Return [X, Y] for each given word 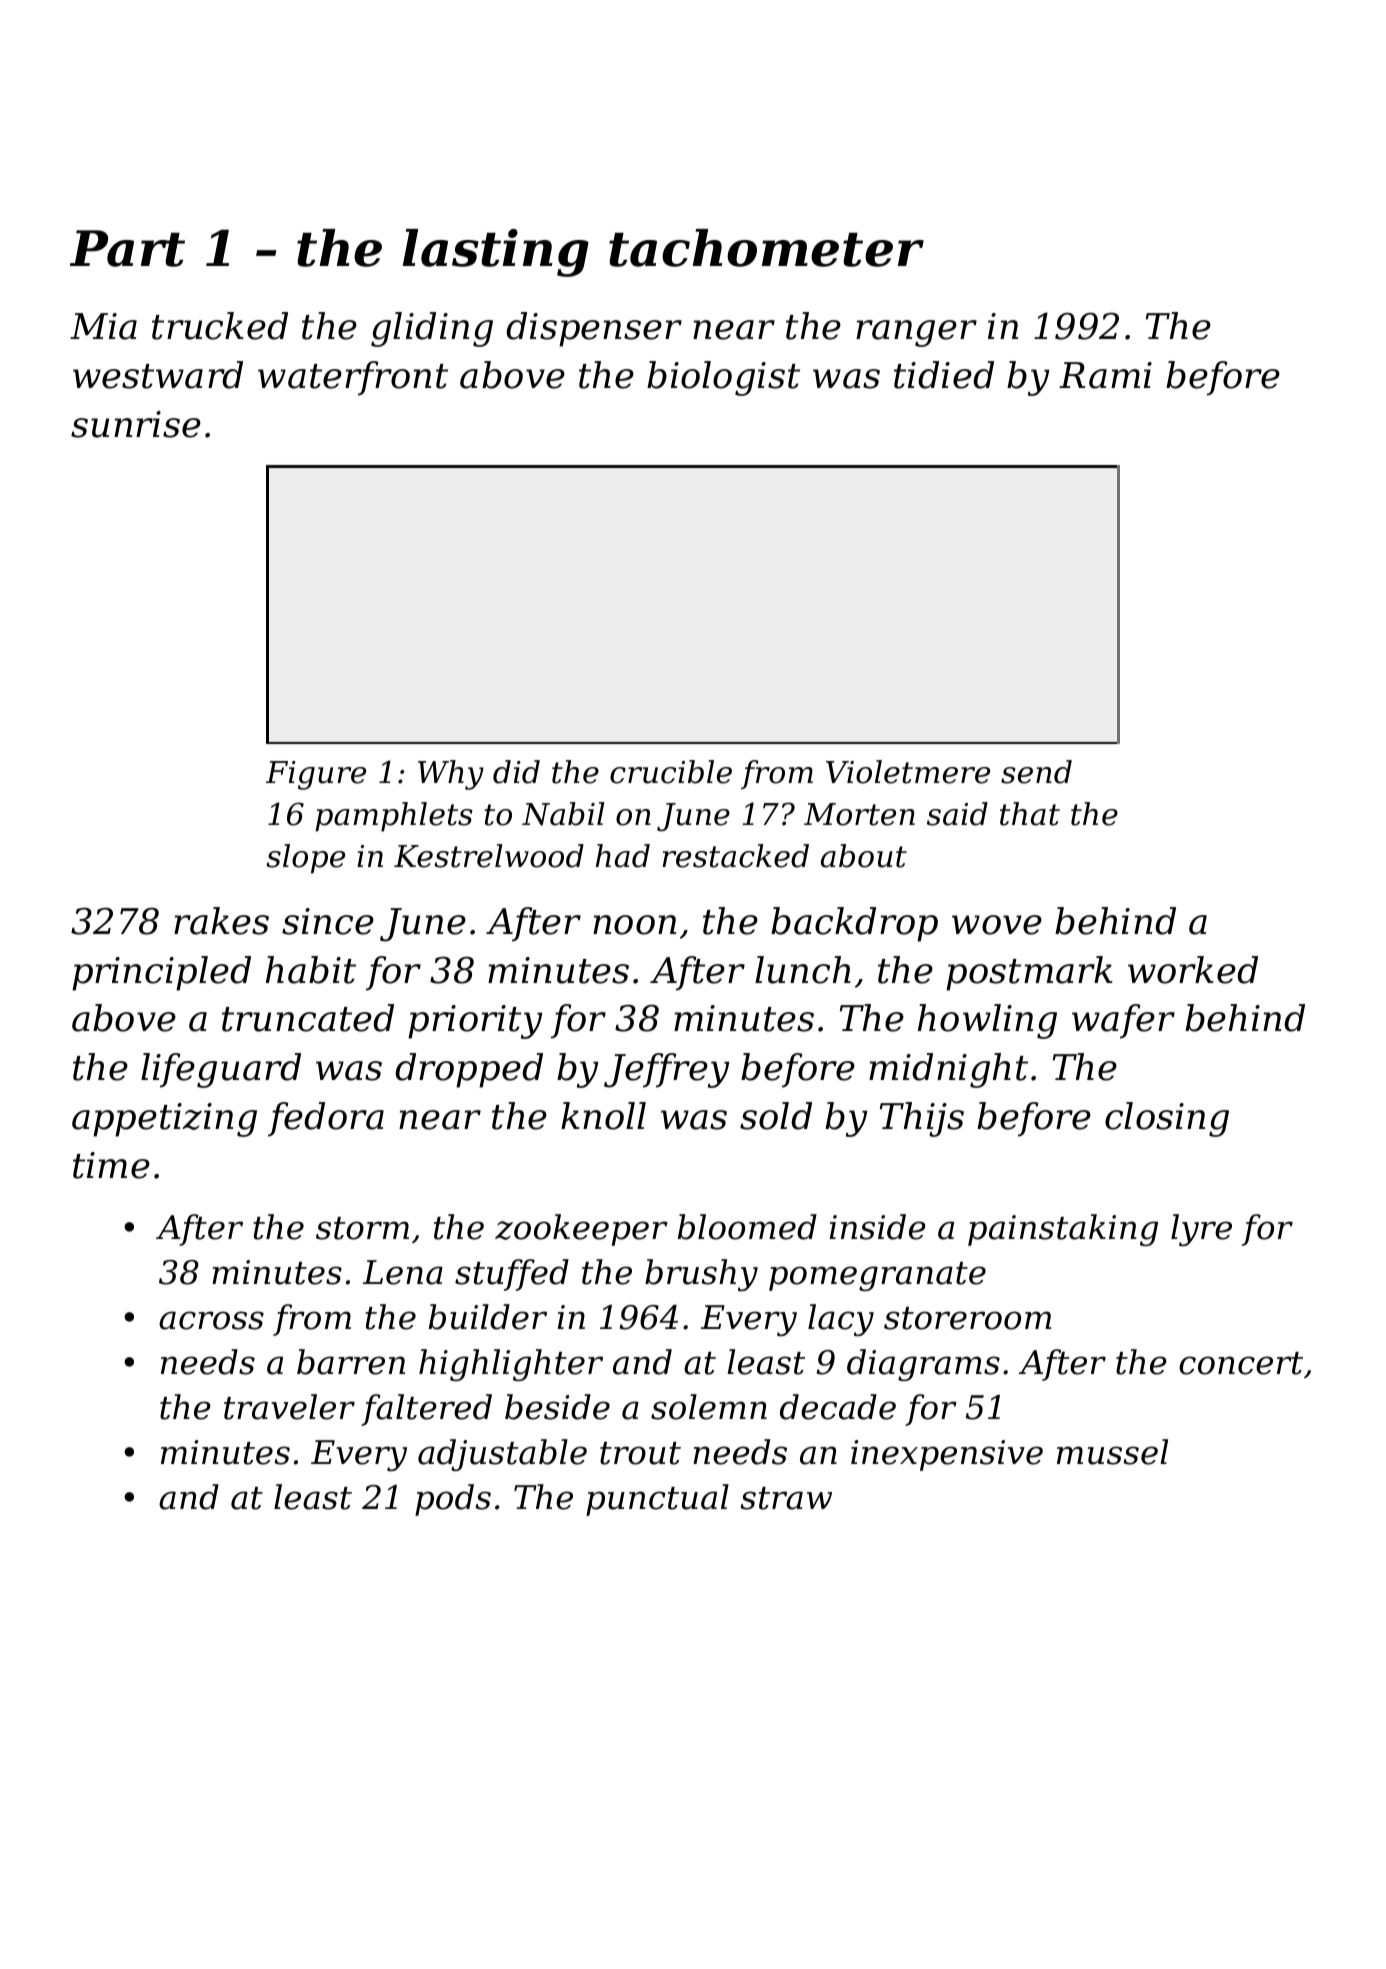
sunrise [136, 424]
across [211, 1320]
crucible [671, 772]
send [1036, 772]
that [1030, 814]
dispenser [594, 329]
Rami [1105, 375]
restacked [735, 856]
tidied [944, 375]
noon [634, 925]
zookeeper [581, 1230]
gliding [432, 329]
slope [305, 859]
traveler [289, 1407]
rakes [221, 921]
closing [1167, 1119]
